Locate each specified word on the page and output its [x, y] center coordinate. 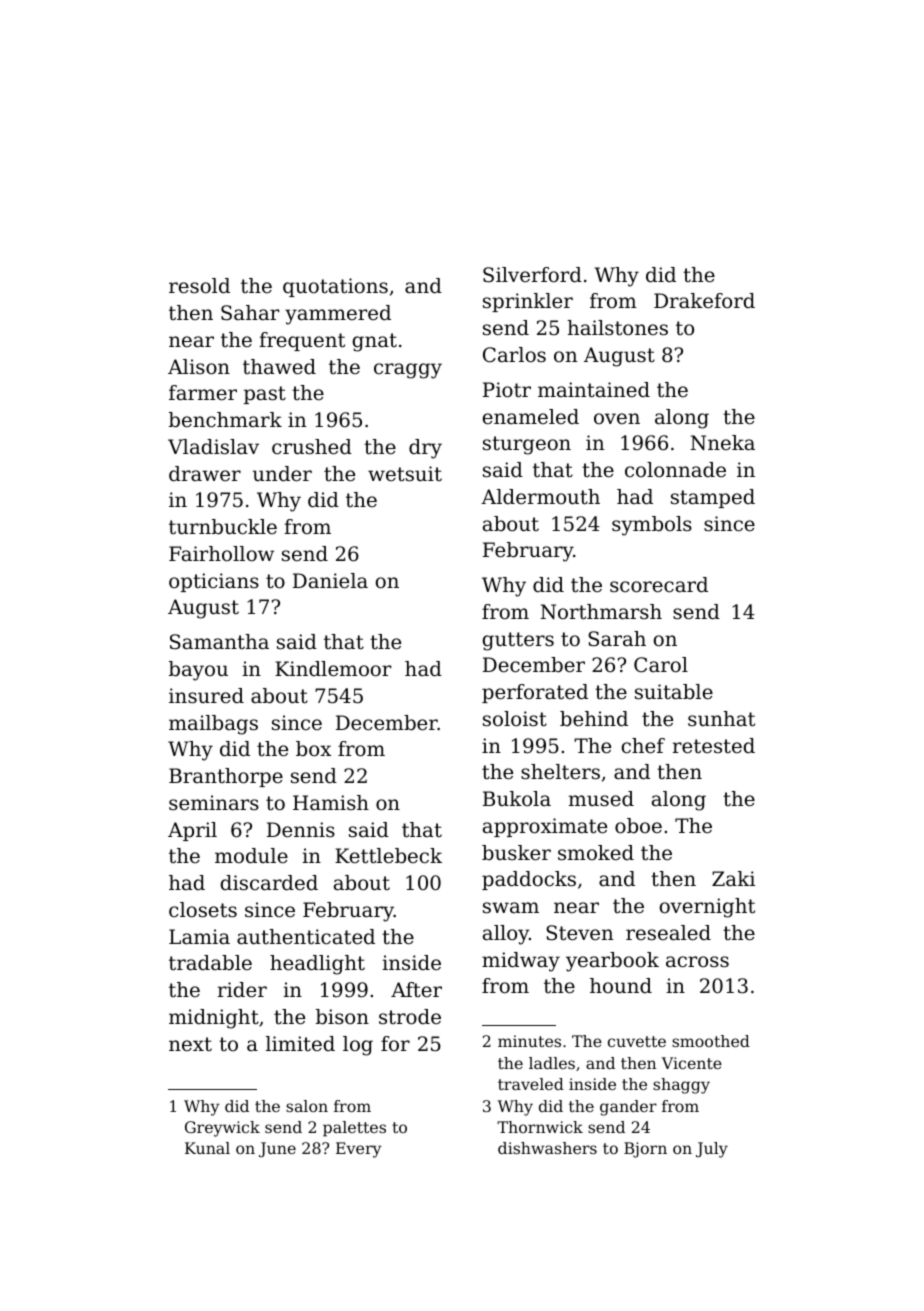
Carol [661, 665]
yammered [338, 315]
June [277, 1149]
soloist [515, 719]
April [192, 831]
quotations [335, 287]
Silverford [532, 275]
